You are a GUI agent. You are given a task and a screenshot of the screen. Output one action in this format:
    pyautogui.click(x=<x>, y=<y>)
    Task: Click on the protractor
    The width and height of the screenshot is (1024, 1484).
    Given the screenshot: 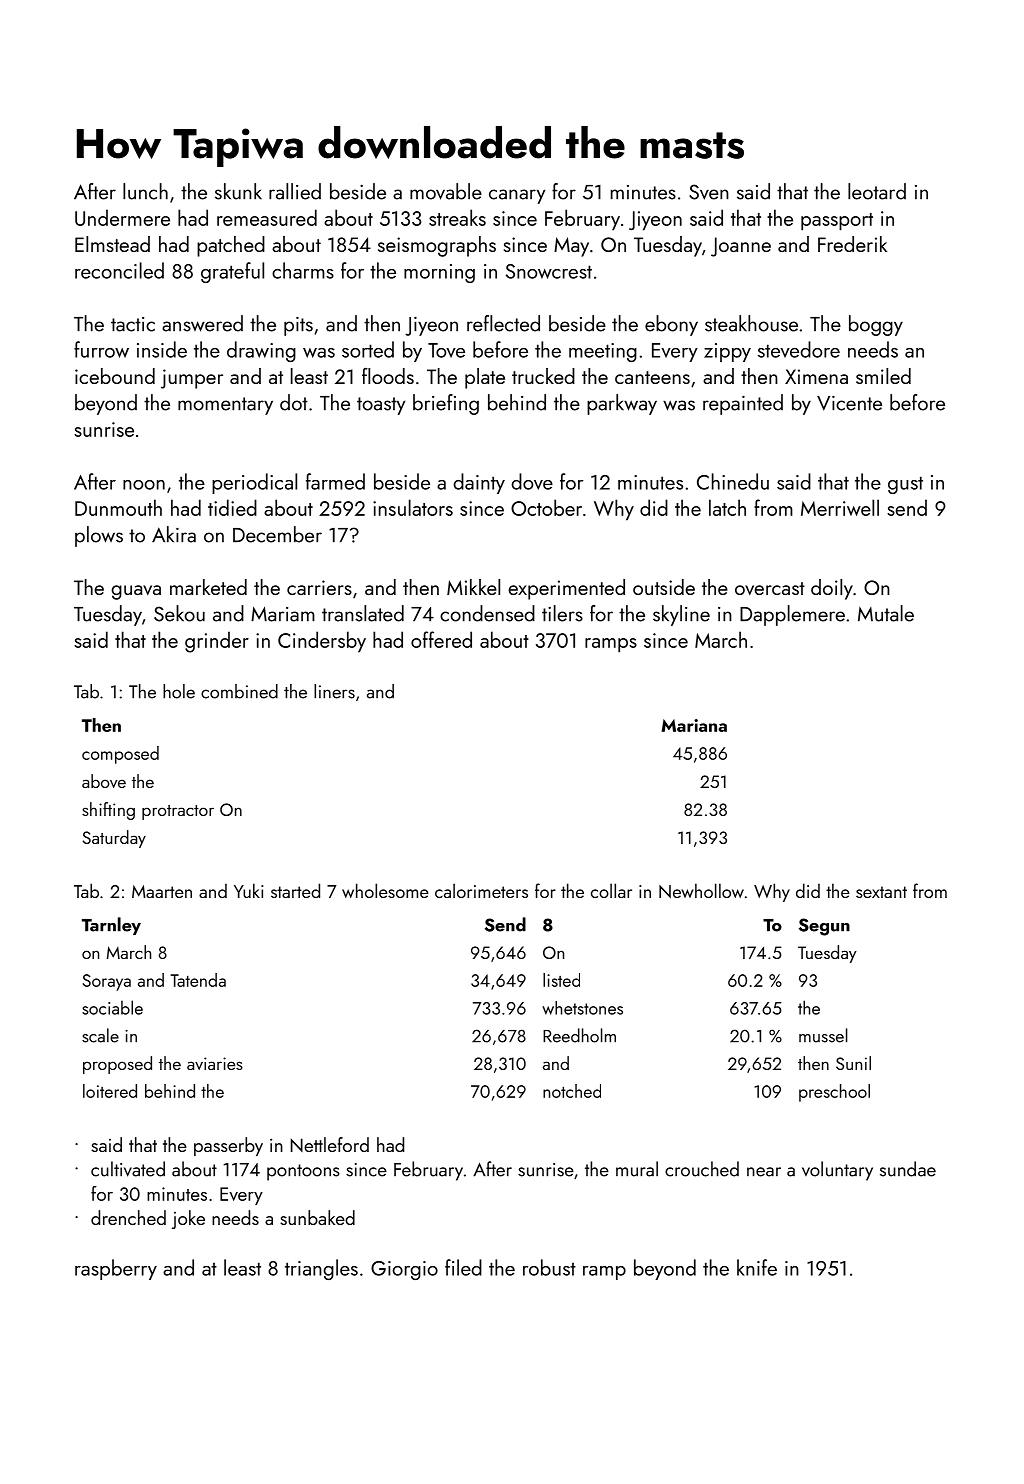 What is the action you would take?
    pyautogui.click(x=178, y=812)
